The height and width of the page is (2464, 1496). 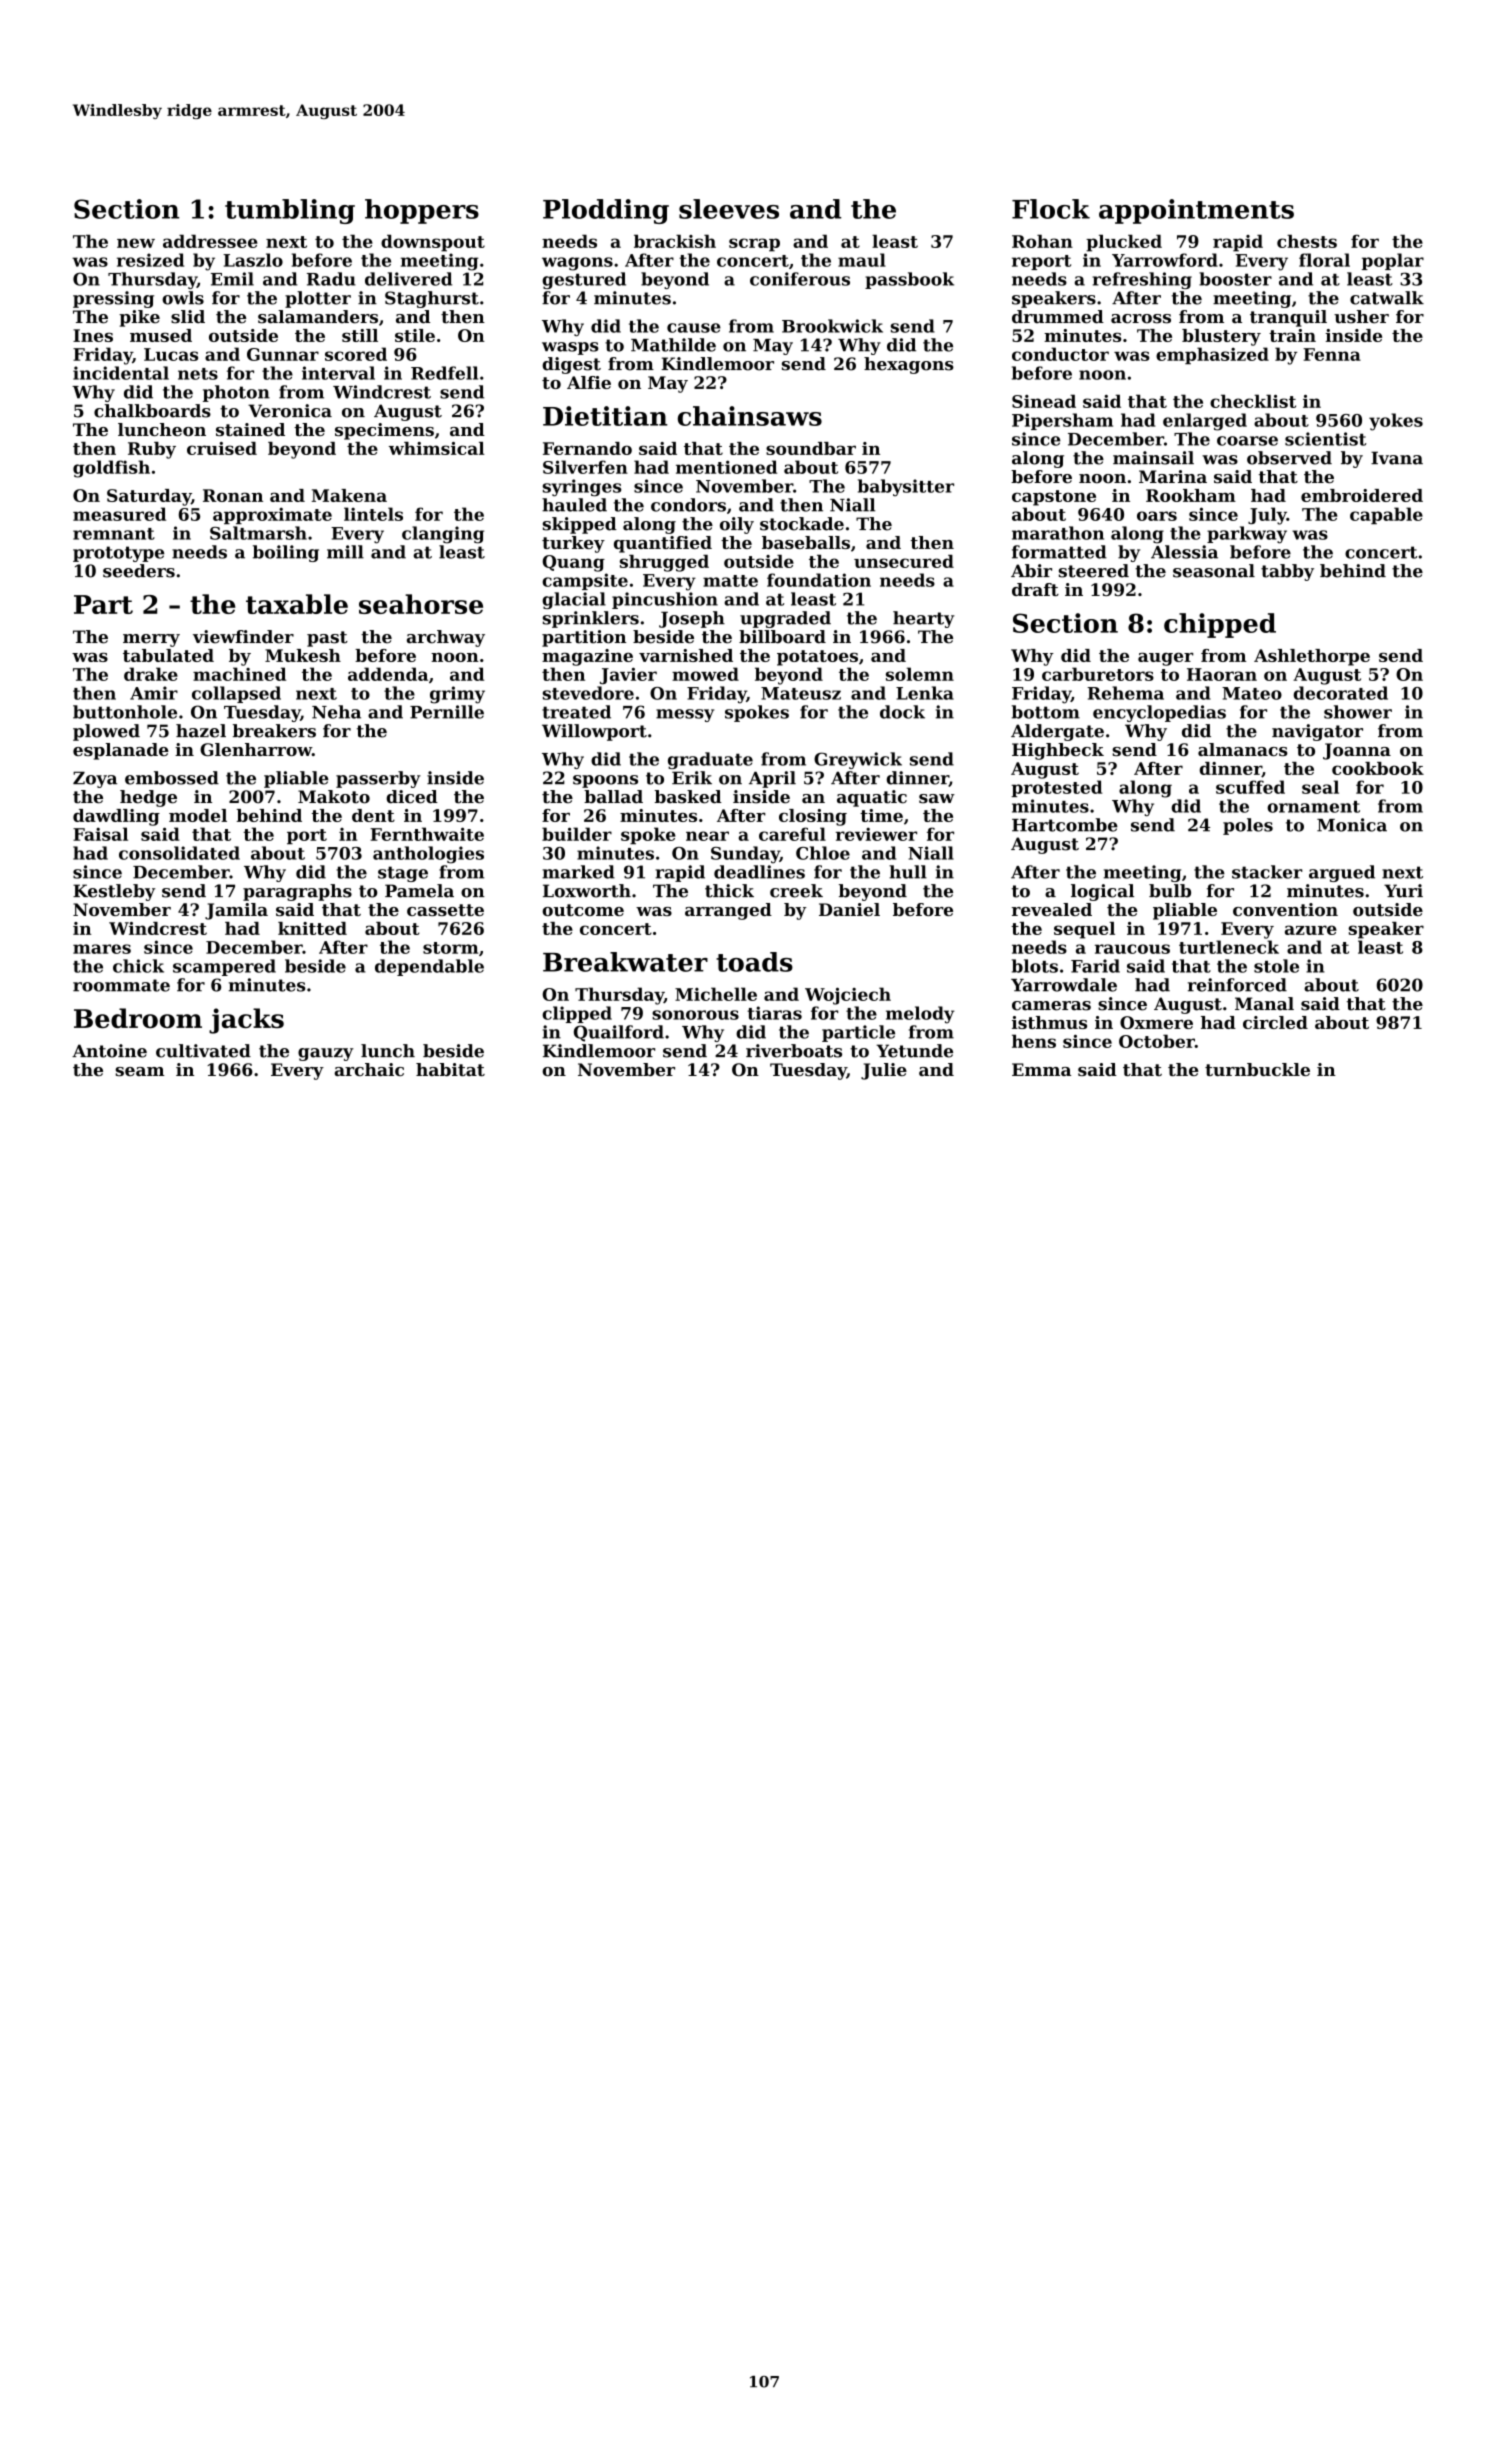 I want to click on Sunday, so click(x=745, y=855).
